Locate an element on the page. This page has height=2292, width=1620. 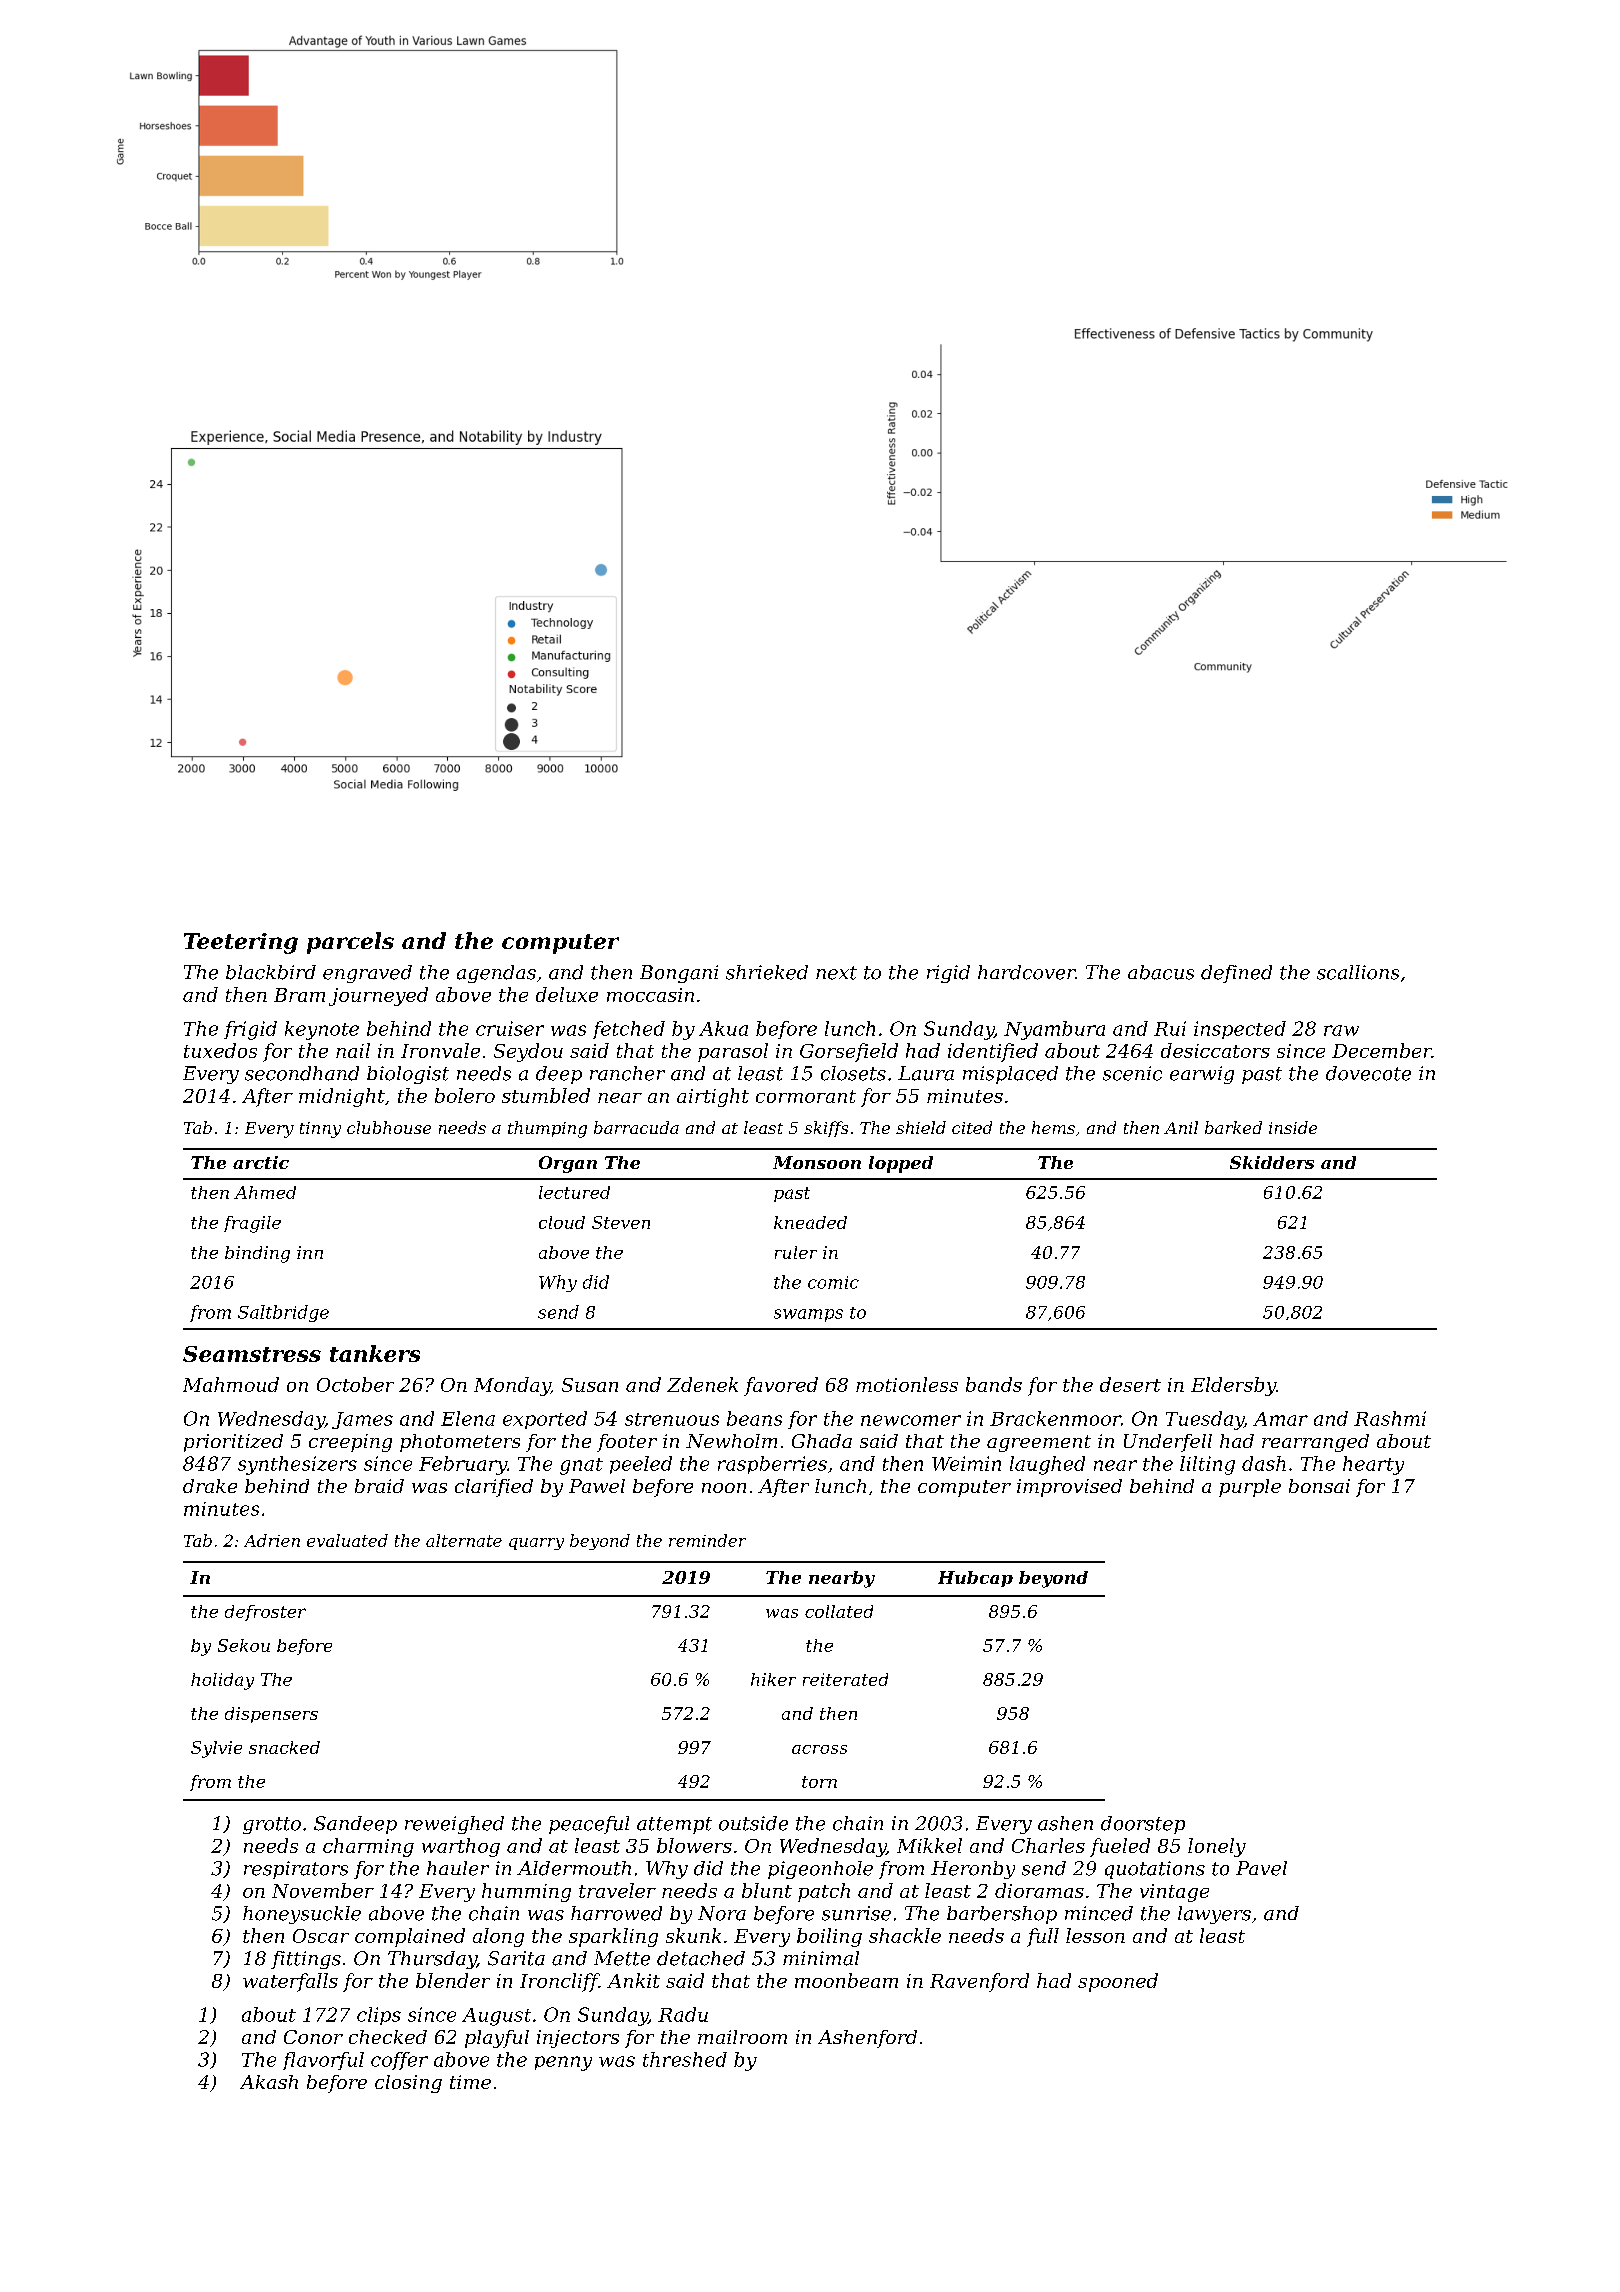
Eldersby is located at coordinates (1233, 1386).
